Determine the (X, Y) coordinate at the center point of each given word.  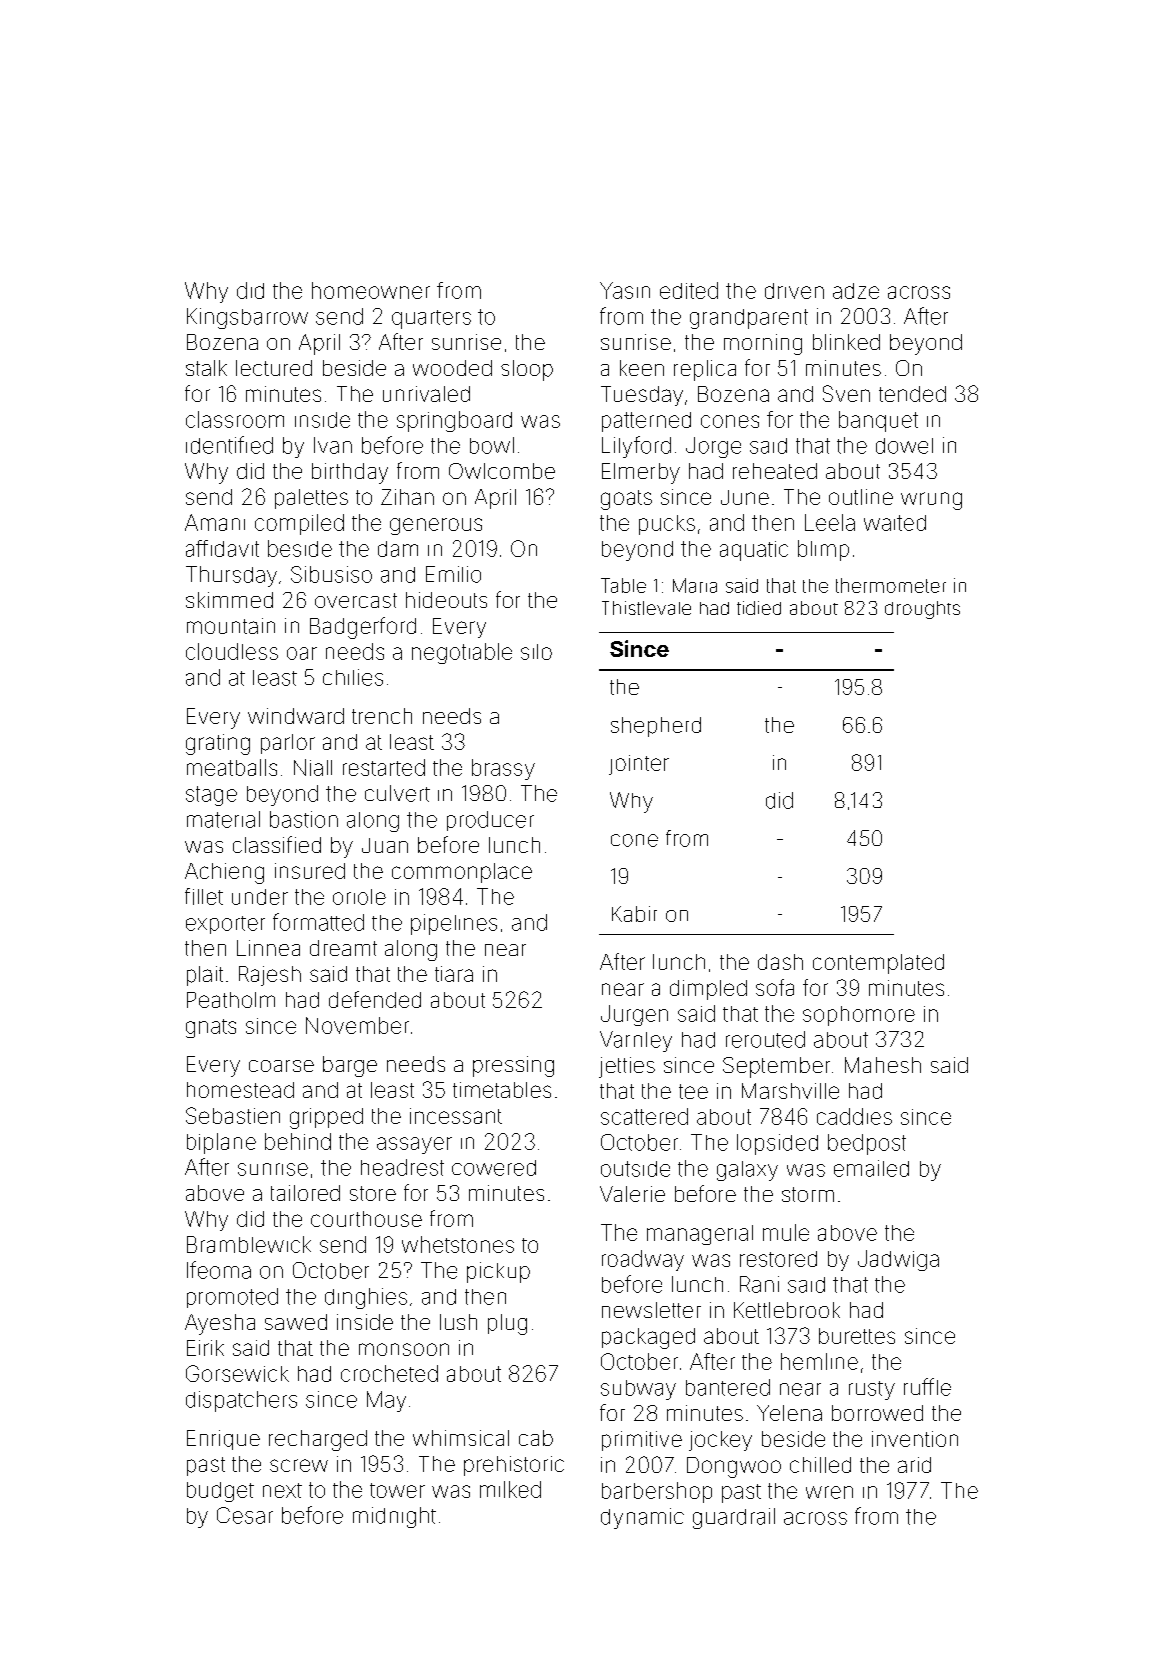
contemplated (878, 964)
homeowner (371, 290)
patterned (646, 422)
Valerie (632, 1194)
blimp (823, 550)
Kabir (634, 914)
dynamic (642, 1518)
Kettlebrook (787, 1310)
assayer (414, 1145)
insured (310, 871)
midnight (394, 1517)
